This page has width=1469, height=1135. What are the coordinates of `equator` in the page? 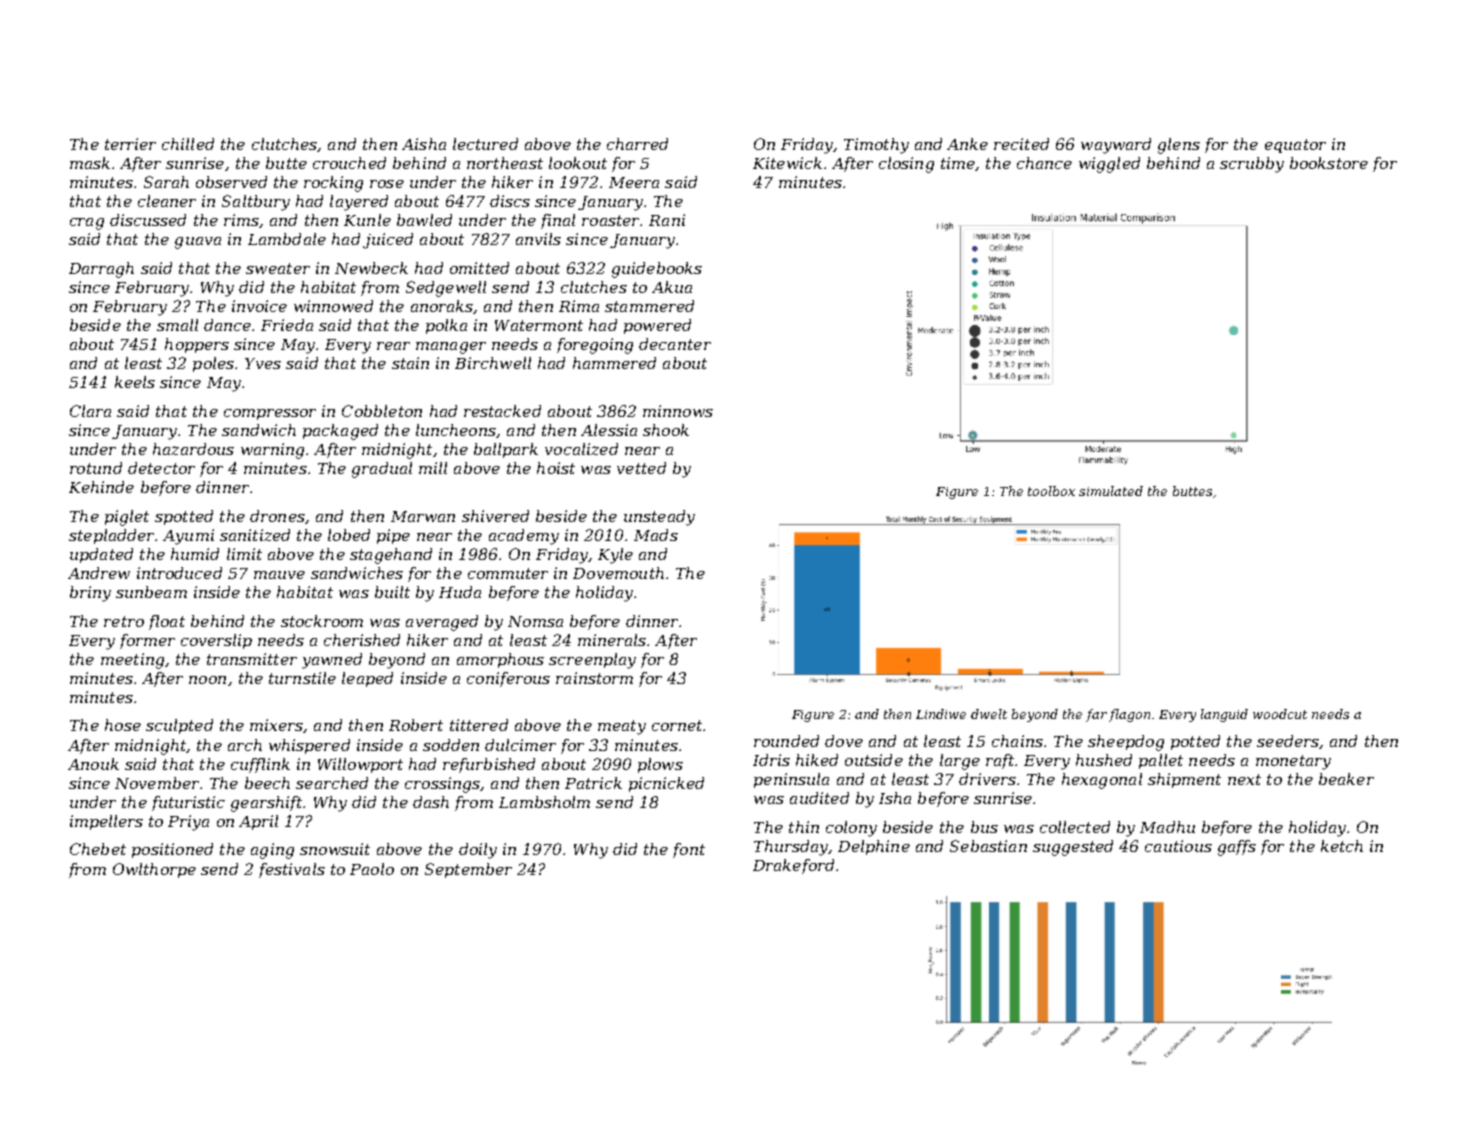 It's located at (1295, 146).
